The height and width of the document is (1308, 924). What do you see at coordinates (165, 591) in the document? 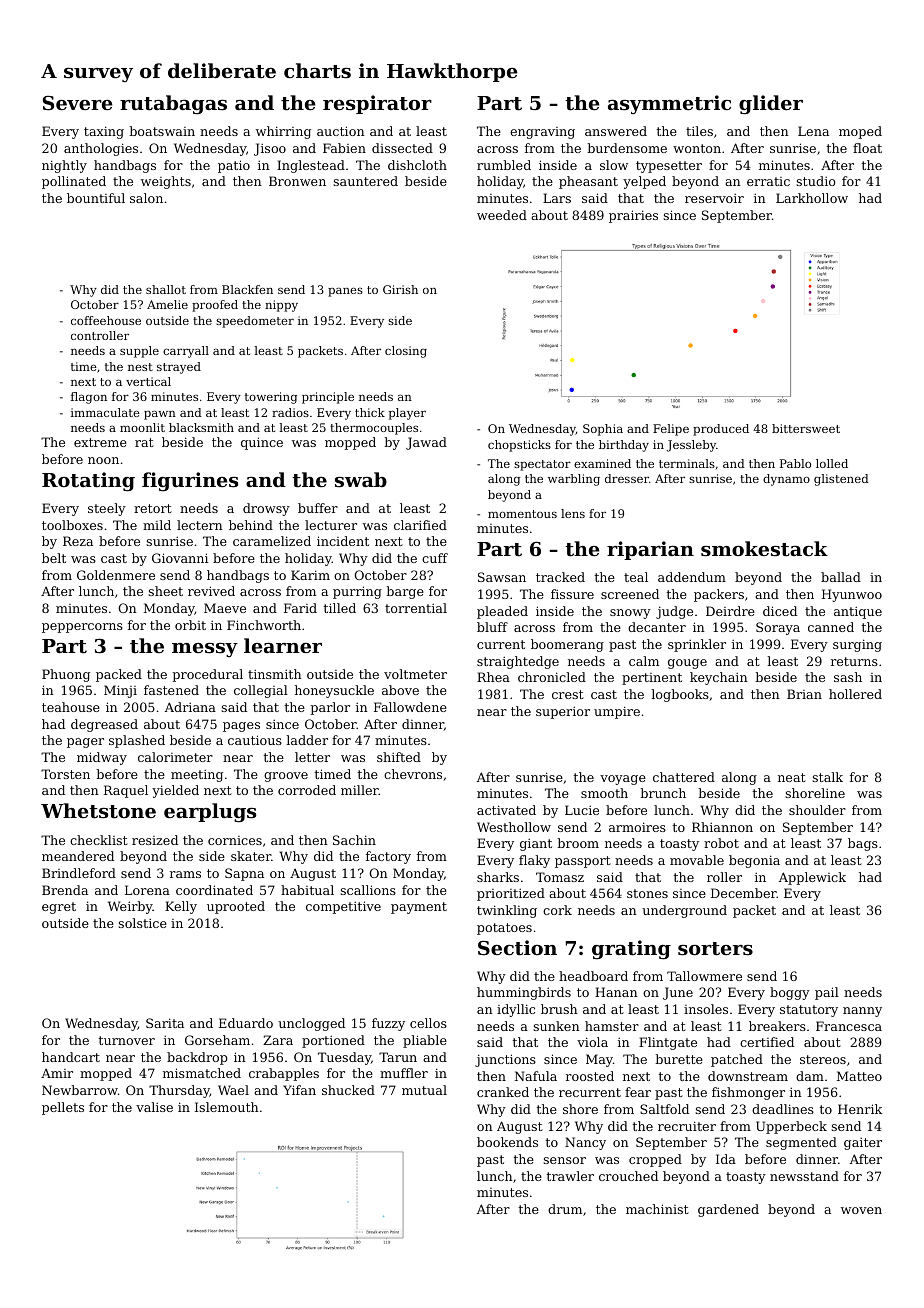
I see `sheet` at bounding box center [165, 591].
